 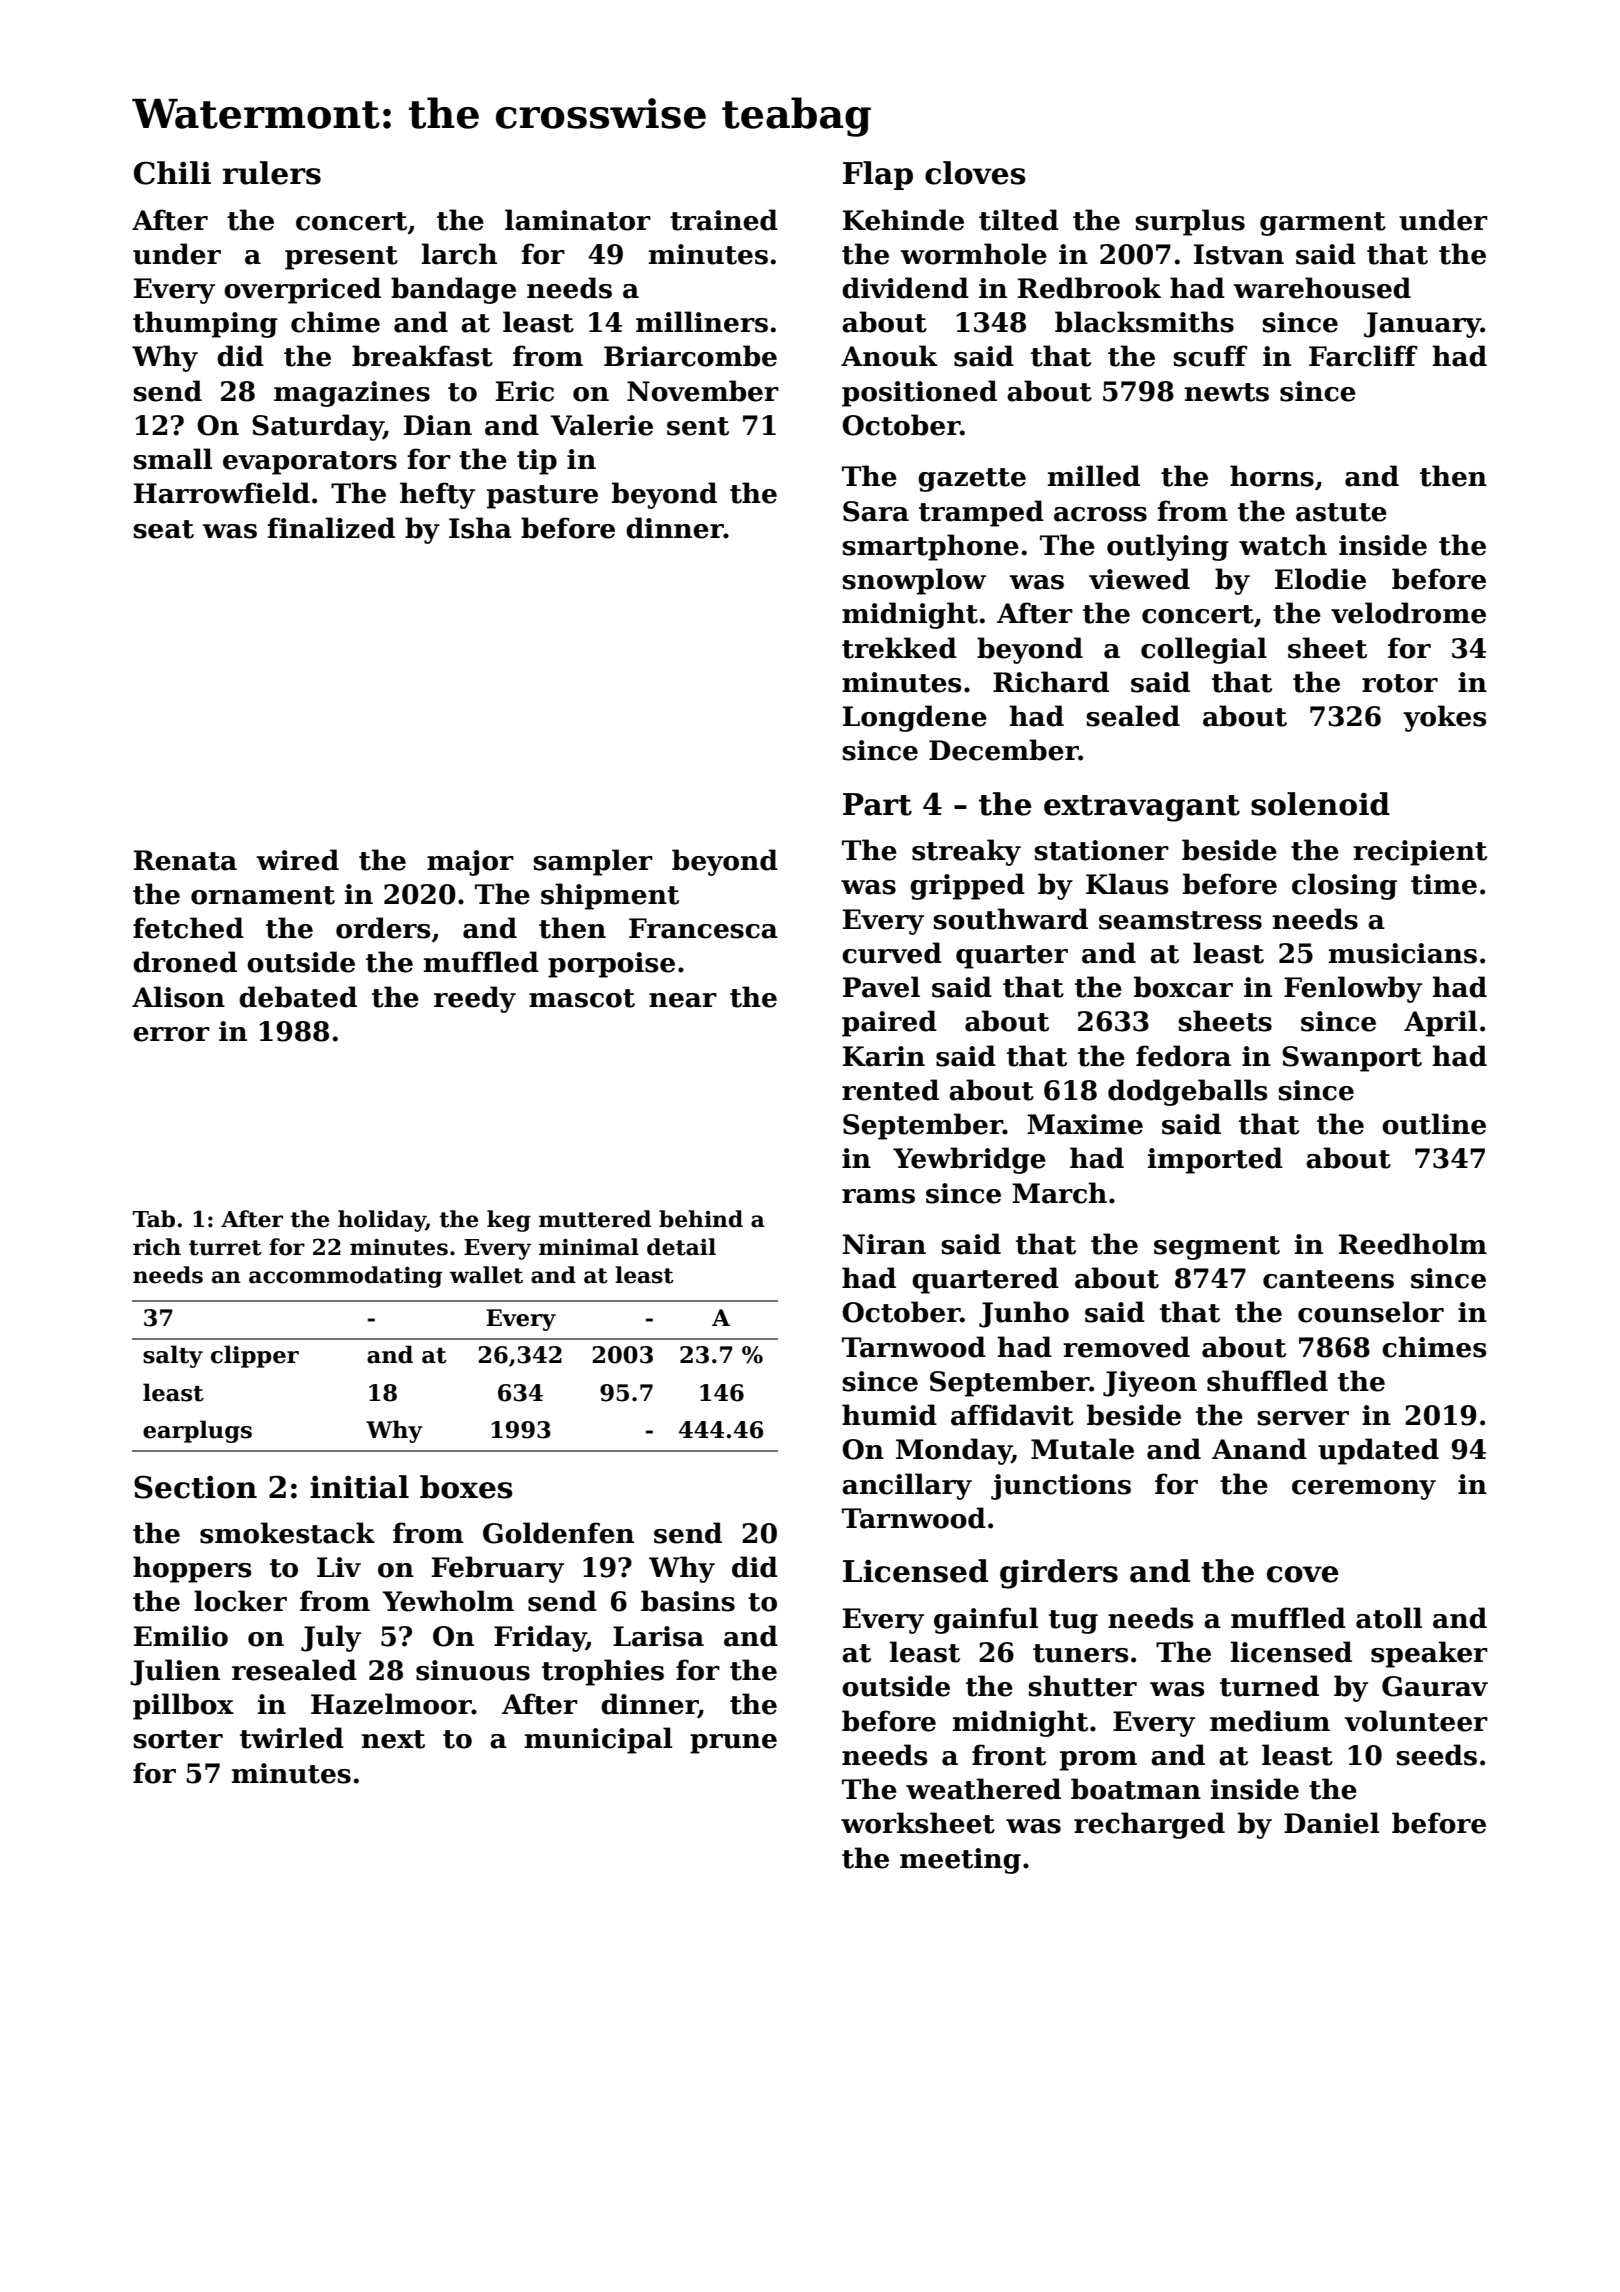 I want to click on sampler, so click(x=593, y=862).
